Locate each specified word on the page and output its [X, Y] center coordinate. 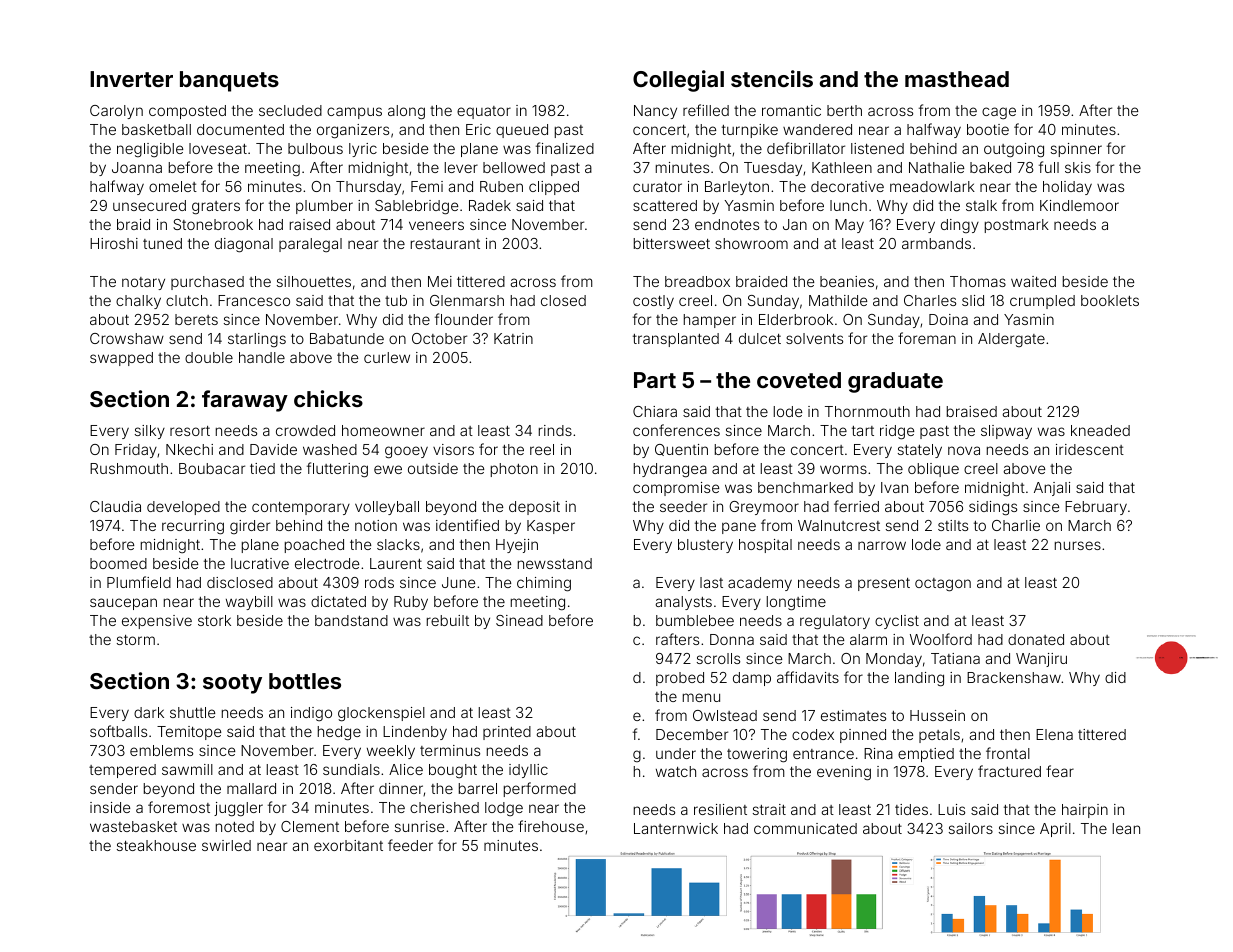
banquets [229, 81]
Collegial [678, 81]
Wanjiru [1041, 660]
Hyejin [517, 546]
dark [149, 712]
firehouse [551, 826]
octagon [943, 585]
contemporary [301, 508]
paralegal [310, 245]
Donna [732, 639]
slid [973, 300]
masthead [957, 79]
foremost [179, 807]
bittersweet [672, 243]
